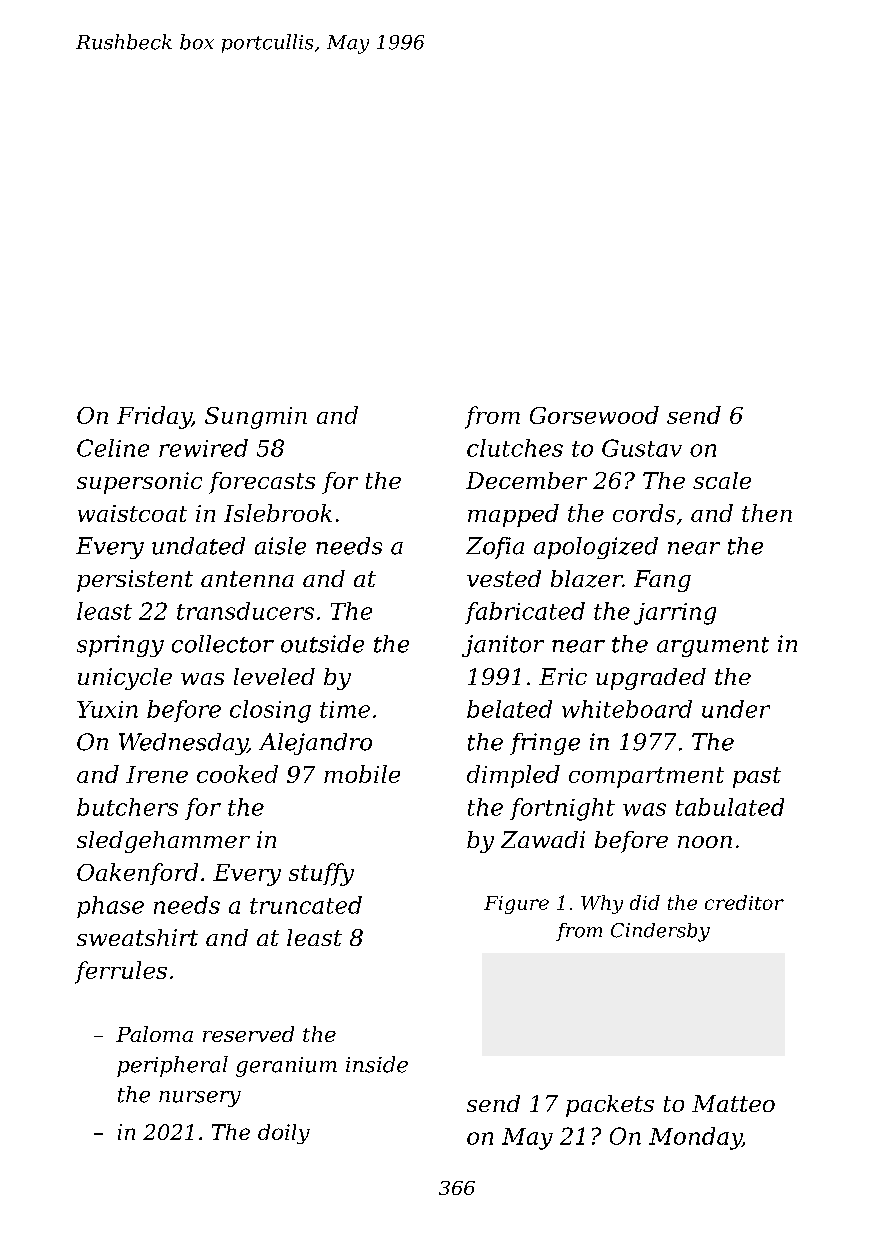 The height and width of the image is (1244, 877). Describe the element at coordinates (675, 614) in the image. I see `jarring` at that location.
